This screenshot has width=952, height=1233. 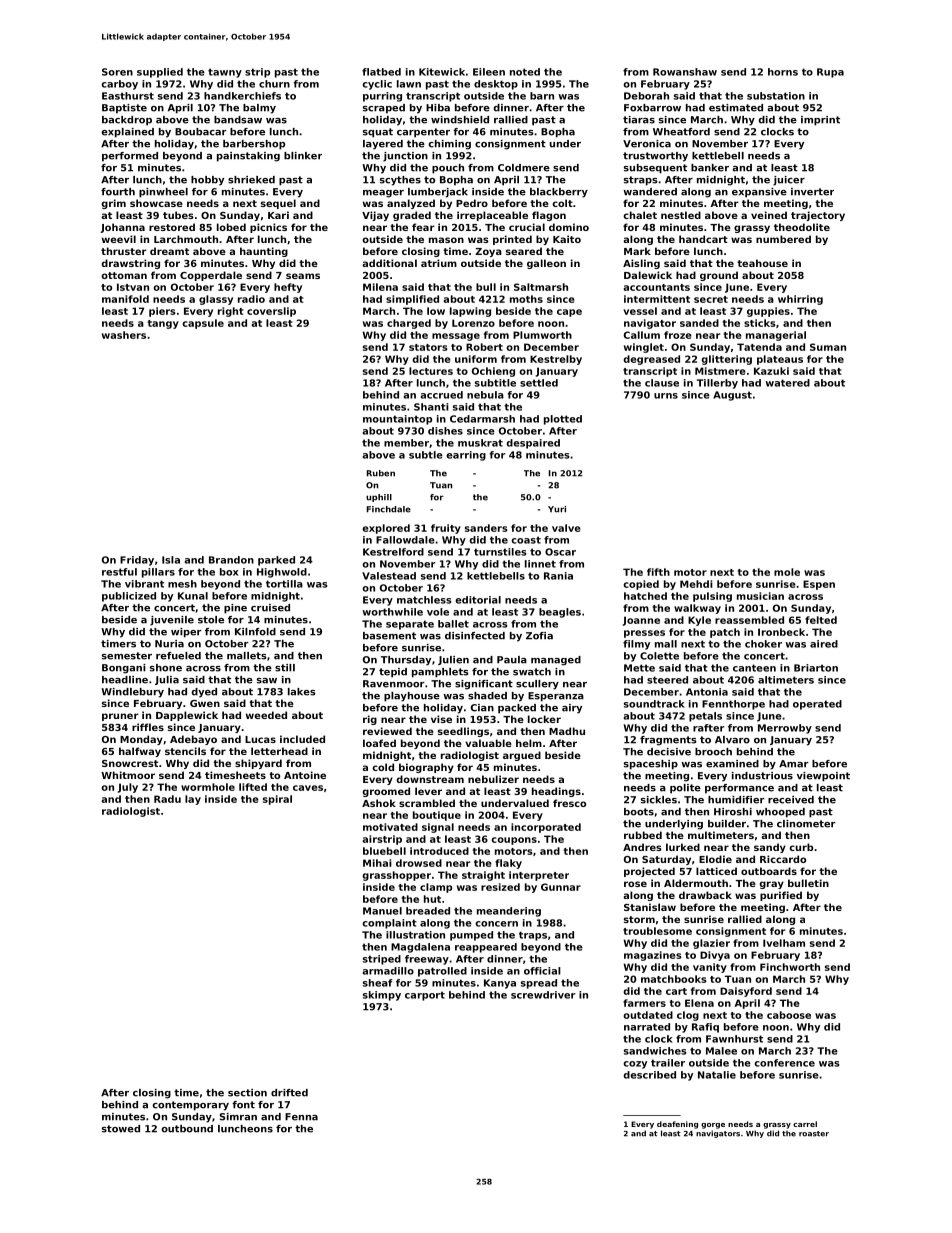 I want to click on contemporary, so click(x=190, y=1106).
